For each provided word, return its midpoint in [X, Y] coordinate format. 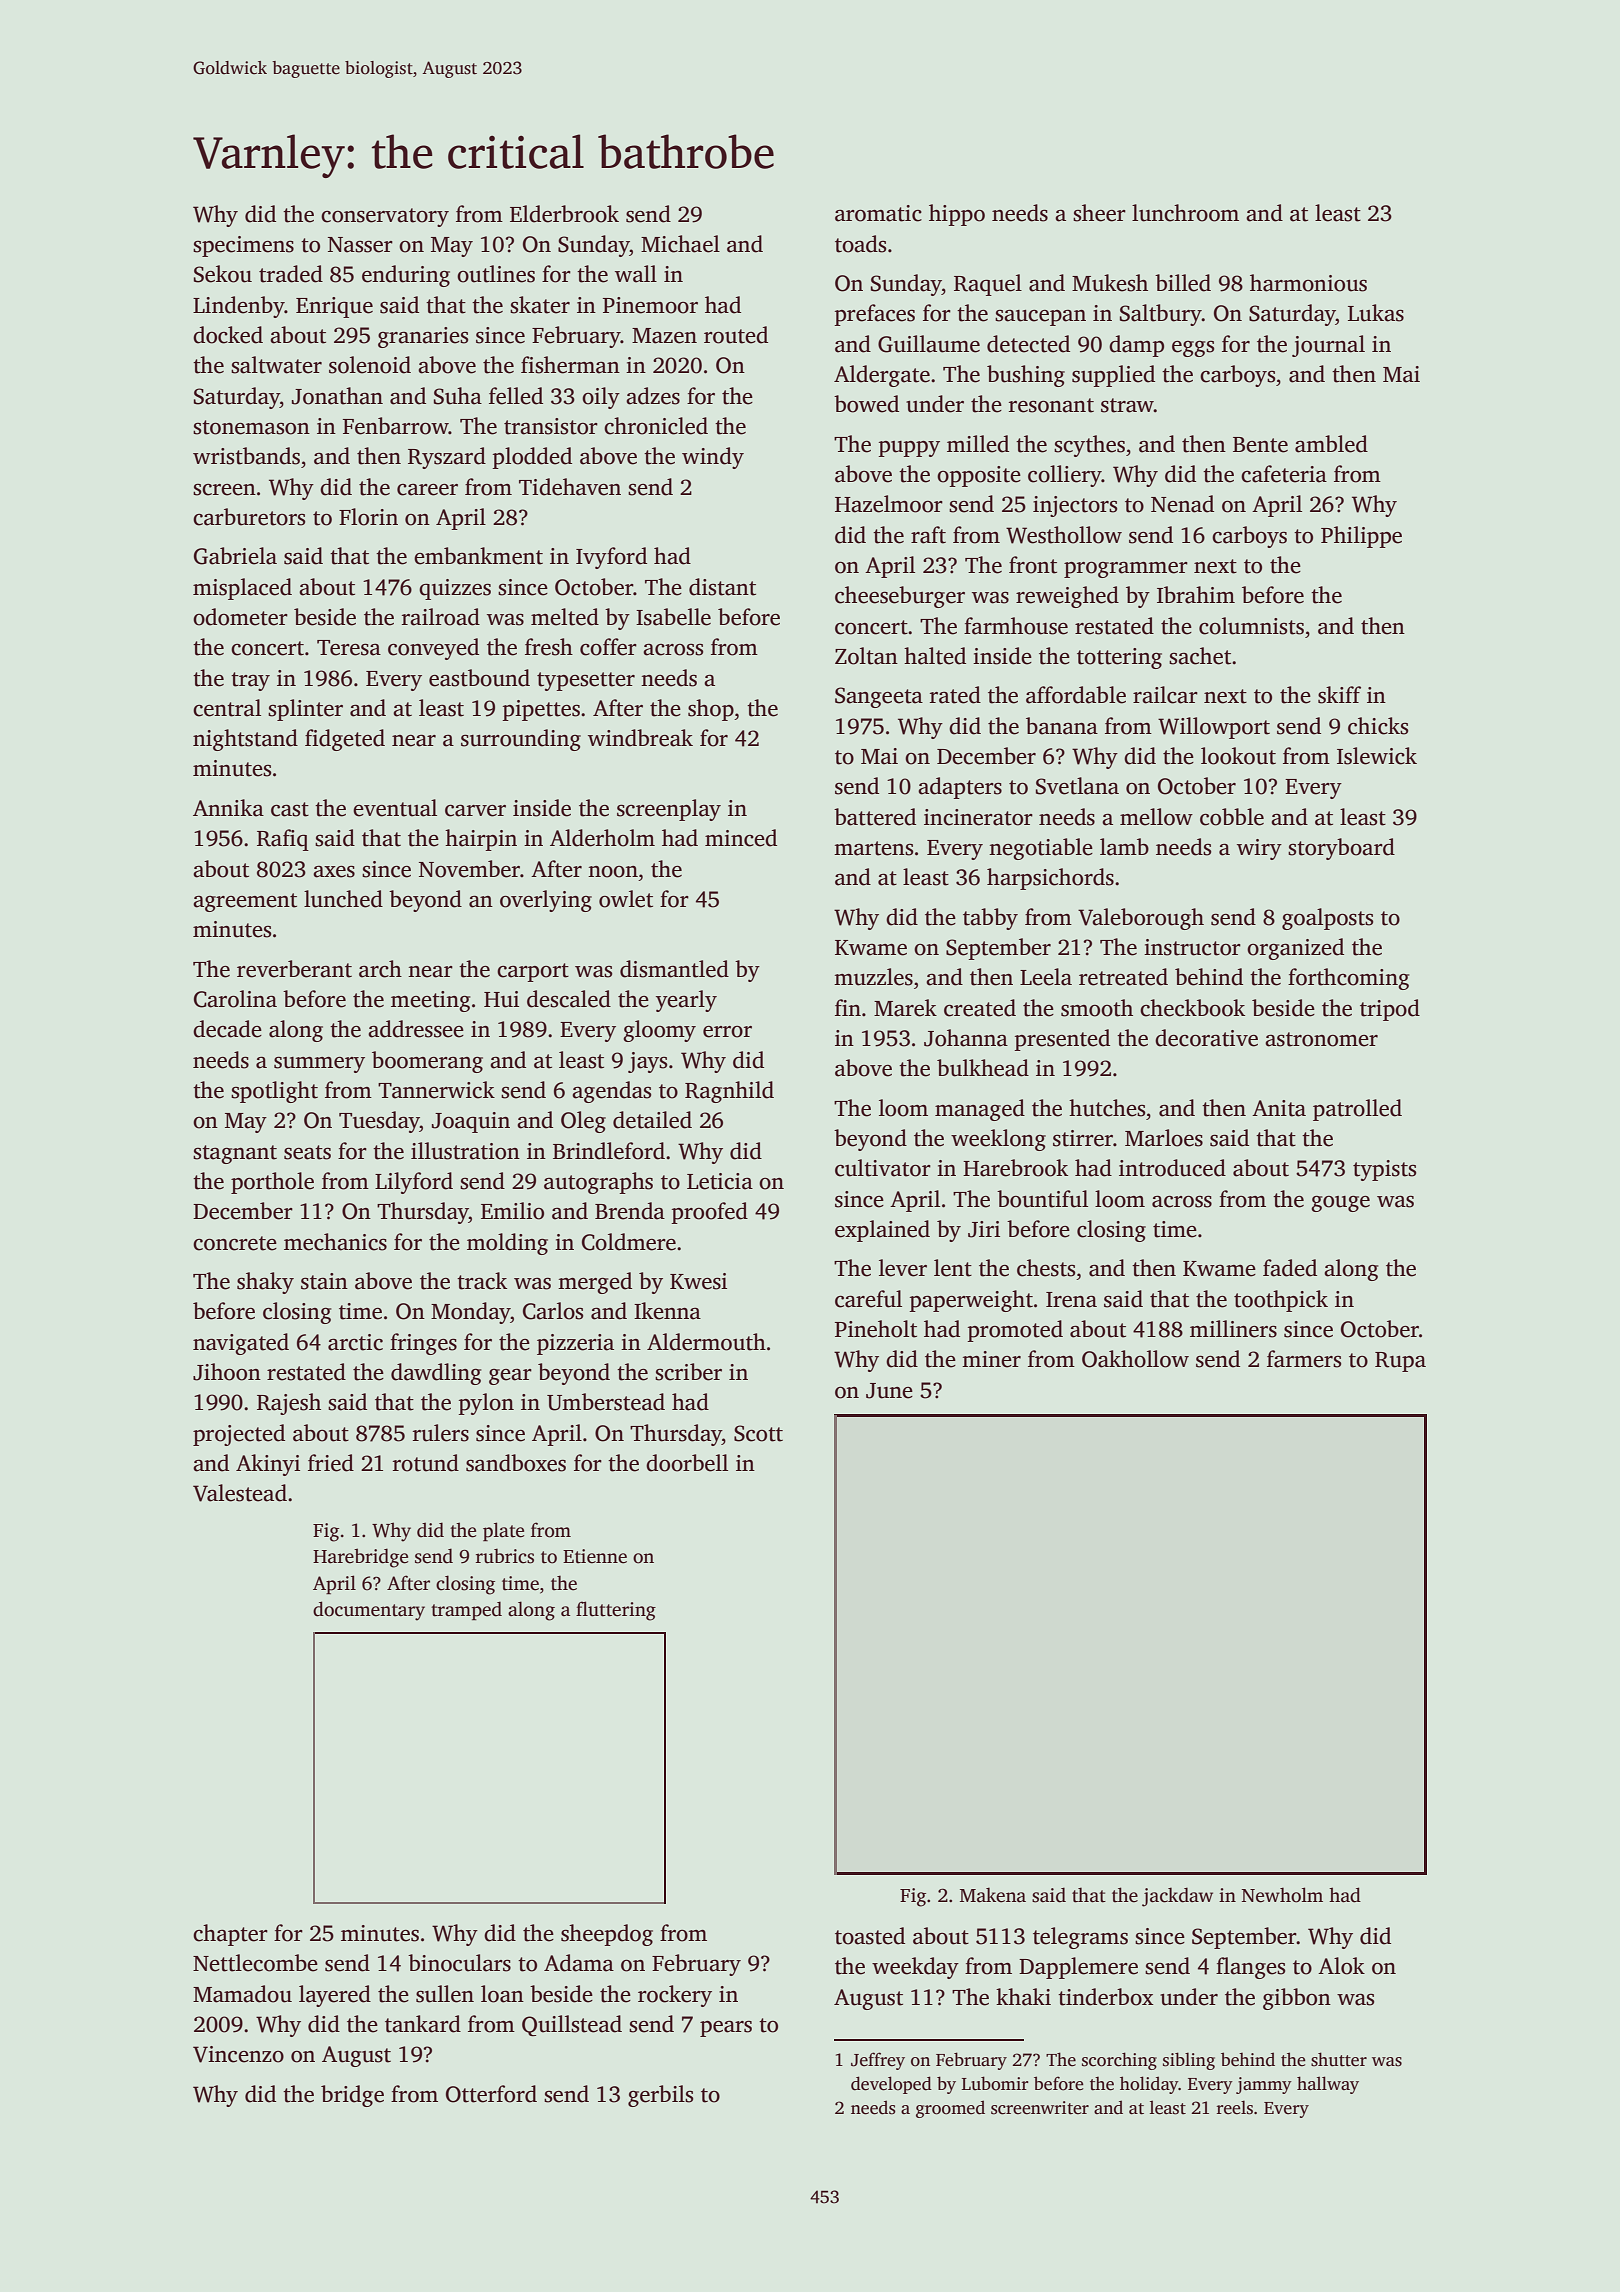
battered [875, 817]
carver [475, 811]
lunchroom [1185, 213]
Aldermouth [706, 1342]
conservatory [385, 217]
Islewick [1377, 756]
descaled [569, 999]
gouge [1340, 1204]
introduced [1172, 1168]
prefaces [874, 315]
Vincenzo [238, 2054]
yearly [686, 1001]
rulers [441, 1433]
